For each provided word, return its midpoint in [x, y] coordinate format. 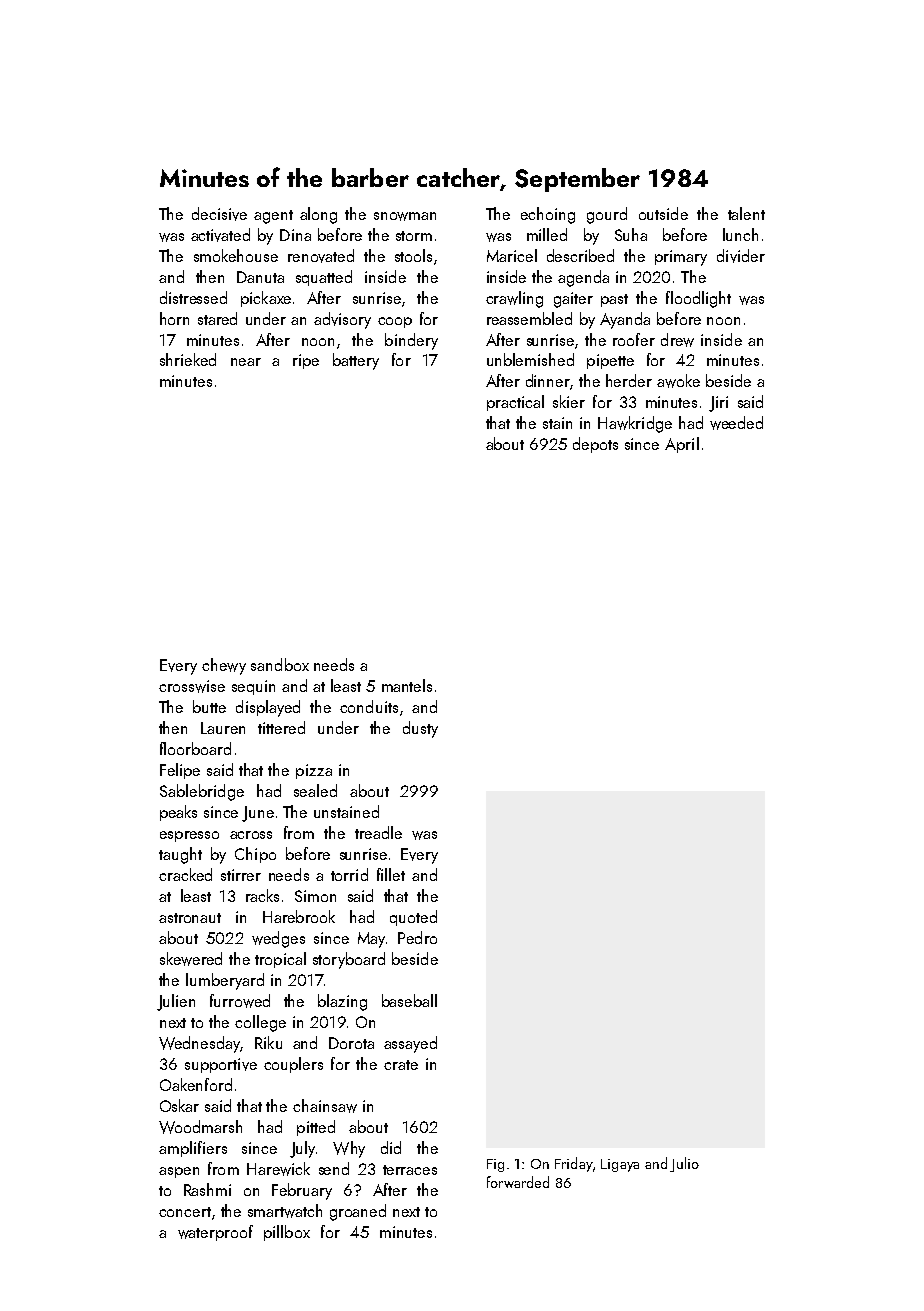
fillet [391, 874]
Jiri [718, 404]
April [682, 445]
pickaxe [266, 299]
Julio [684, 1164]
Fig [495, 1165]
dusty [420, 729]
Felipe [180, 771]
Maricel [512, 255]
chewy [224, 666]
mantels [407, 685]
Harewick [278, 1169]
